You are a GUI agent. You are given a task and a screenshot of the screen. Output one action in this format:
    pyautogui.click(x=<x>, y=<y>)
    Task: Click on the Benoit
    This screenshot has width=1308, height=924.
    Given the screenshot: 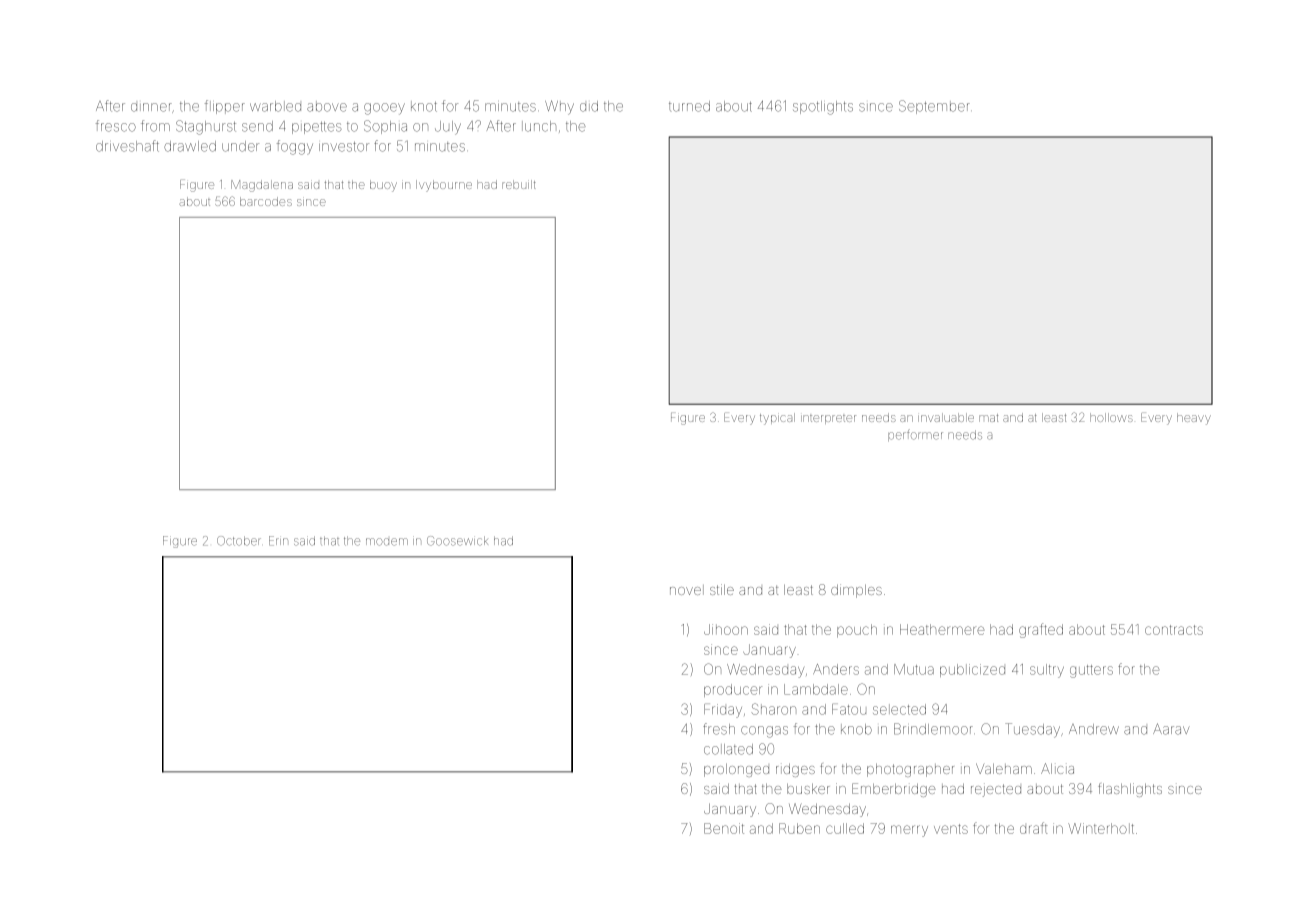 What is the action you would take?
    pyautogui.click(x=724, y=828)
